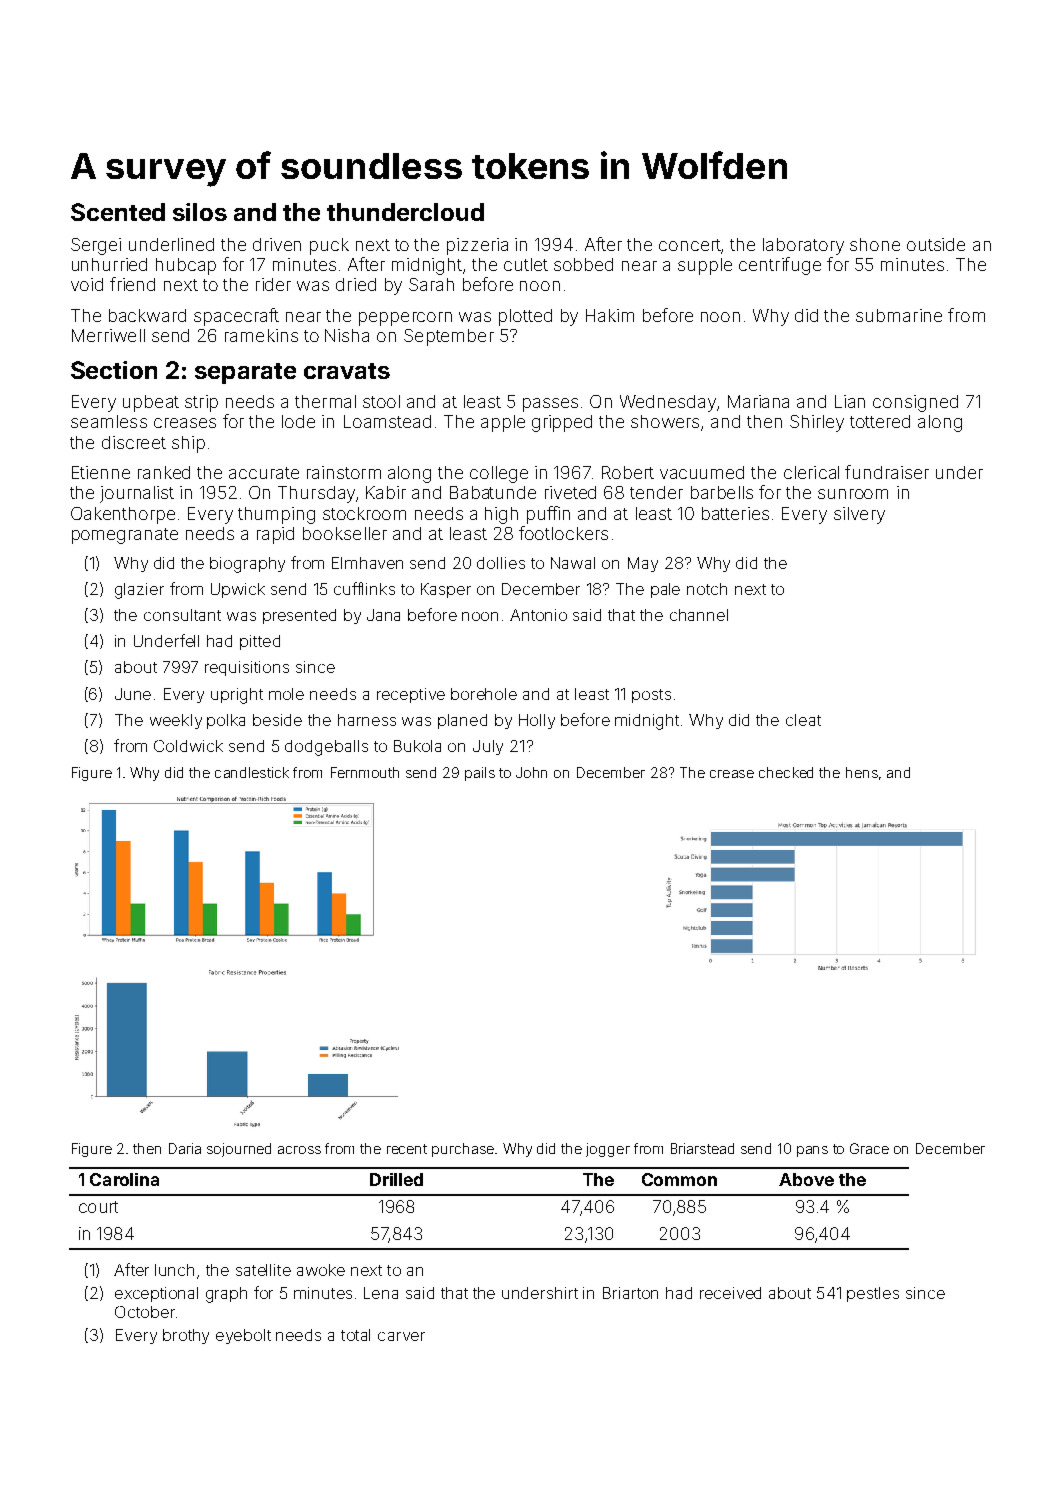 The height and width of the screenshot is (1510, 1063). I want to click on glazier, so click(139, 591).
